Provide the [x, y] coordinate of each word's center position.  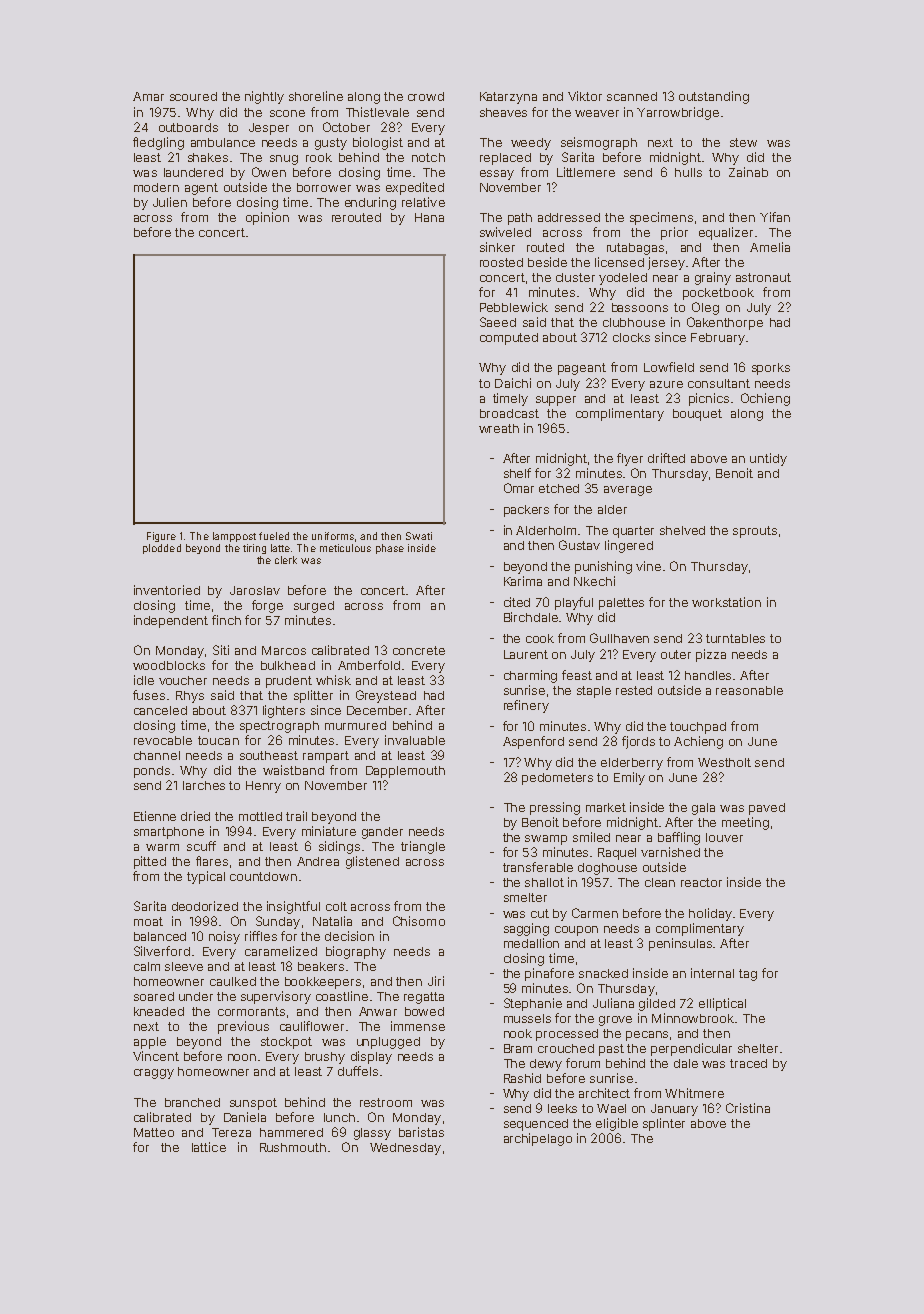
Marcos [284, 650]
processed [567, 1035]
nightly [264, 97]
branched [192, 1102]
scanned [632, 96]
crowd [426, 96]
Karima [523, 581]
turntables [735, 638]
